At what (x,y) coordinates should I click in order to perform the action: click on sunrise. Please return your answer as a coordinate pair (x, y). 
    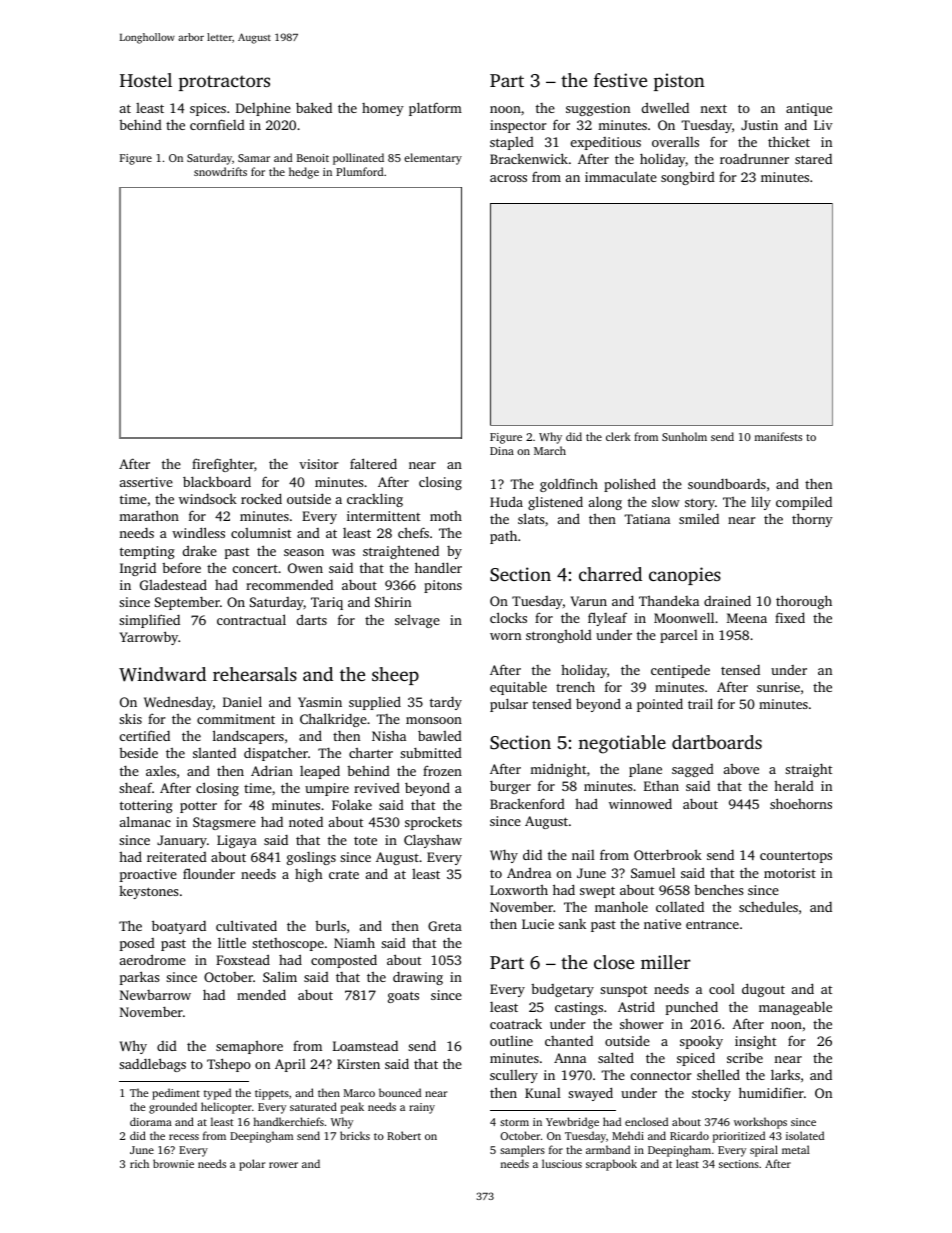
    Looking at the image, I should click on (778, 687).
